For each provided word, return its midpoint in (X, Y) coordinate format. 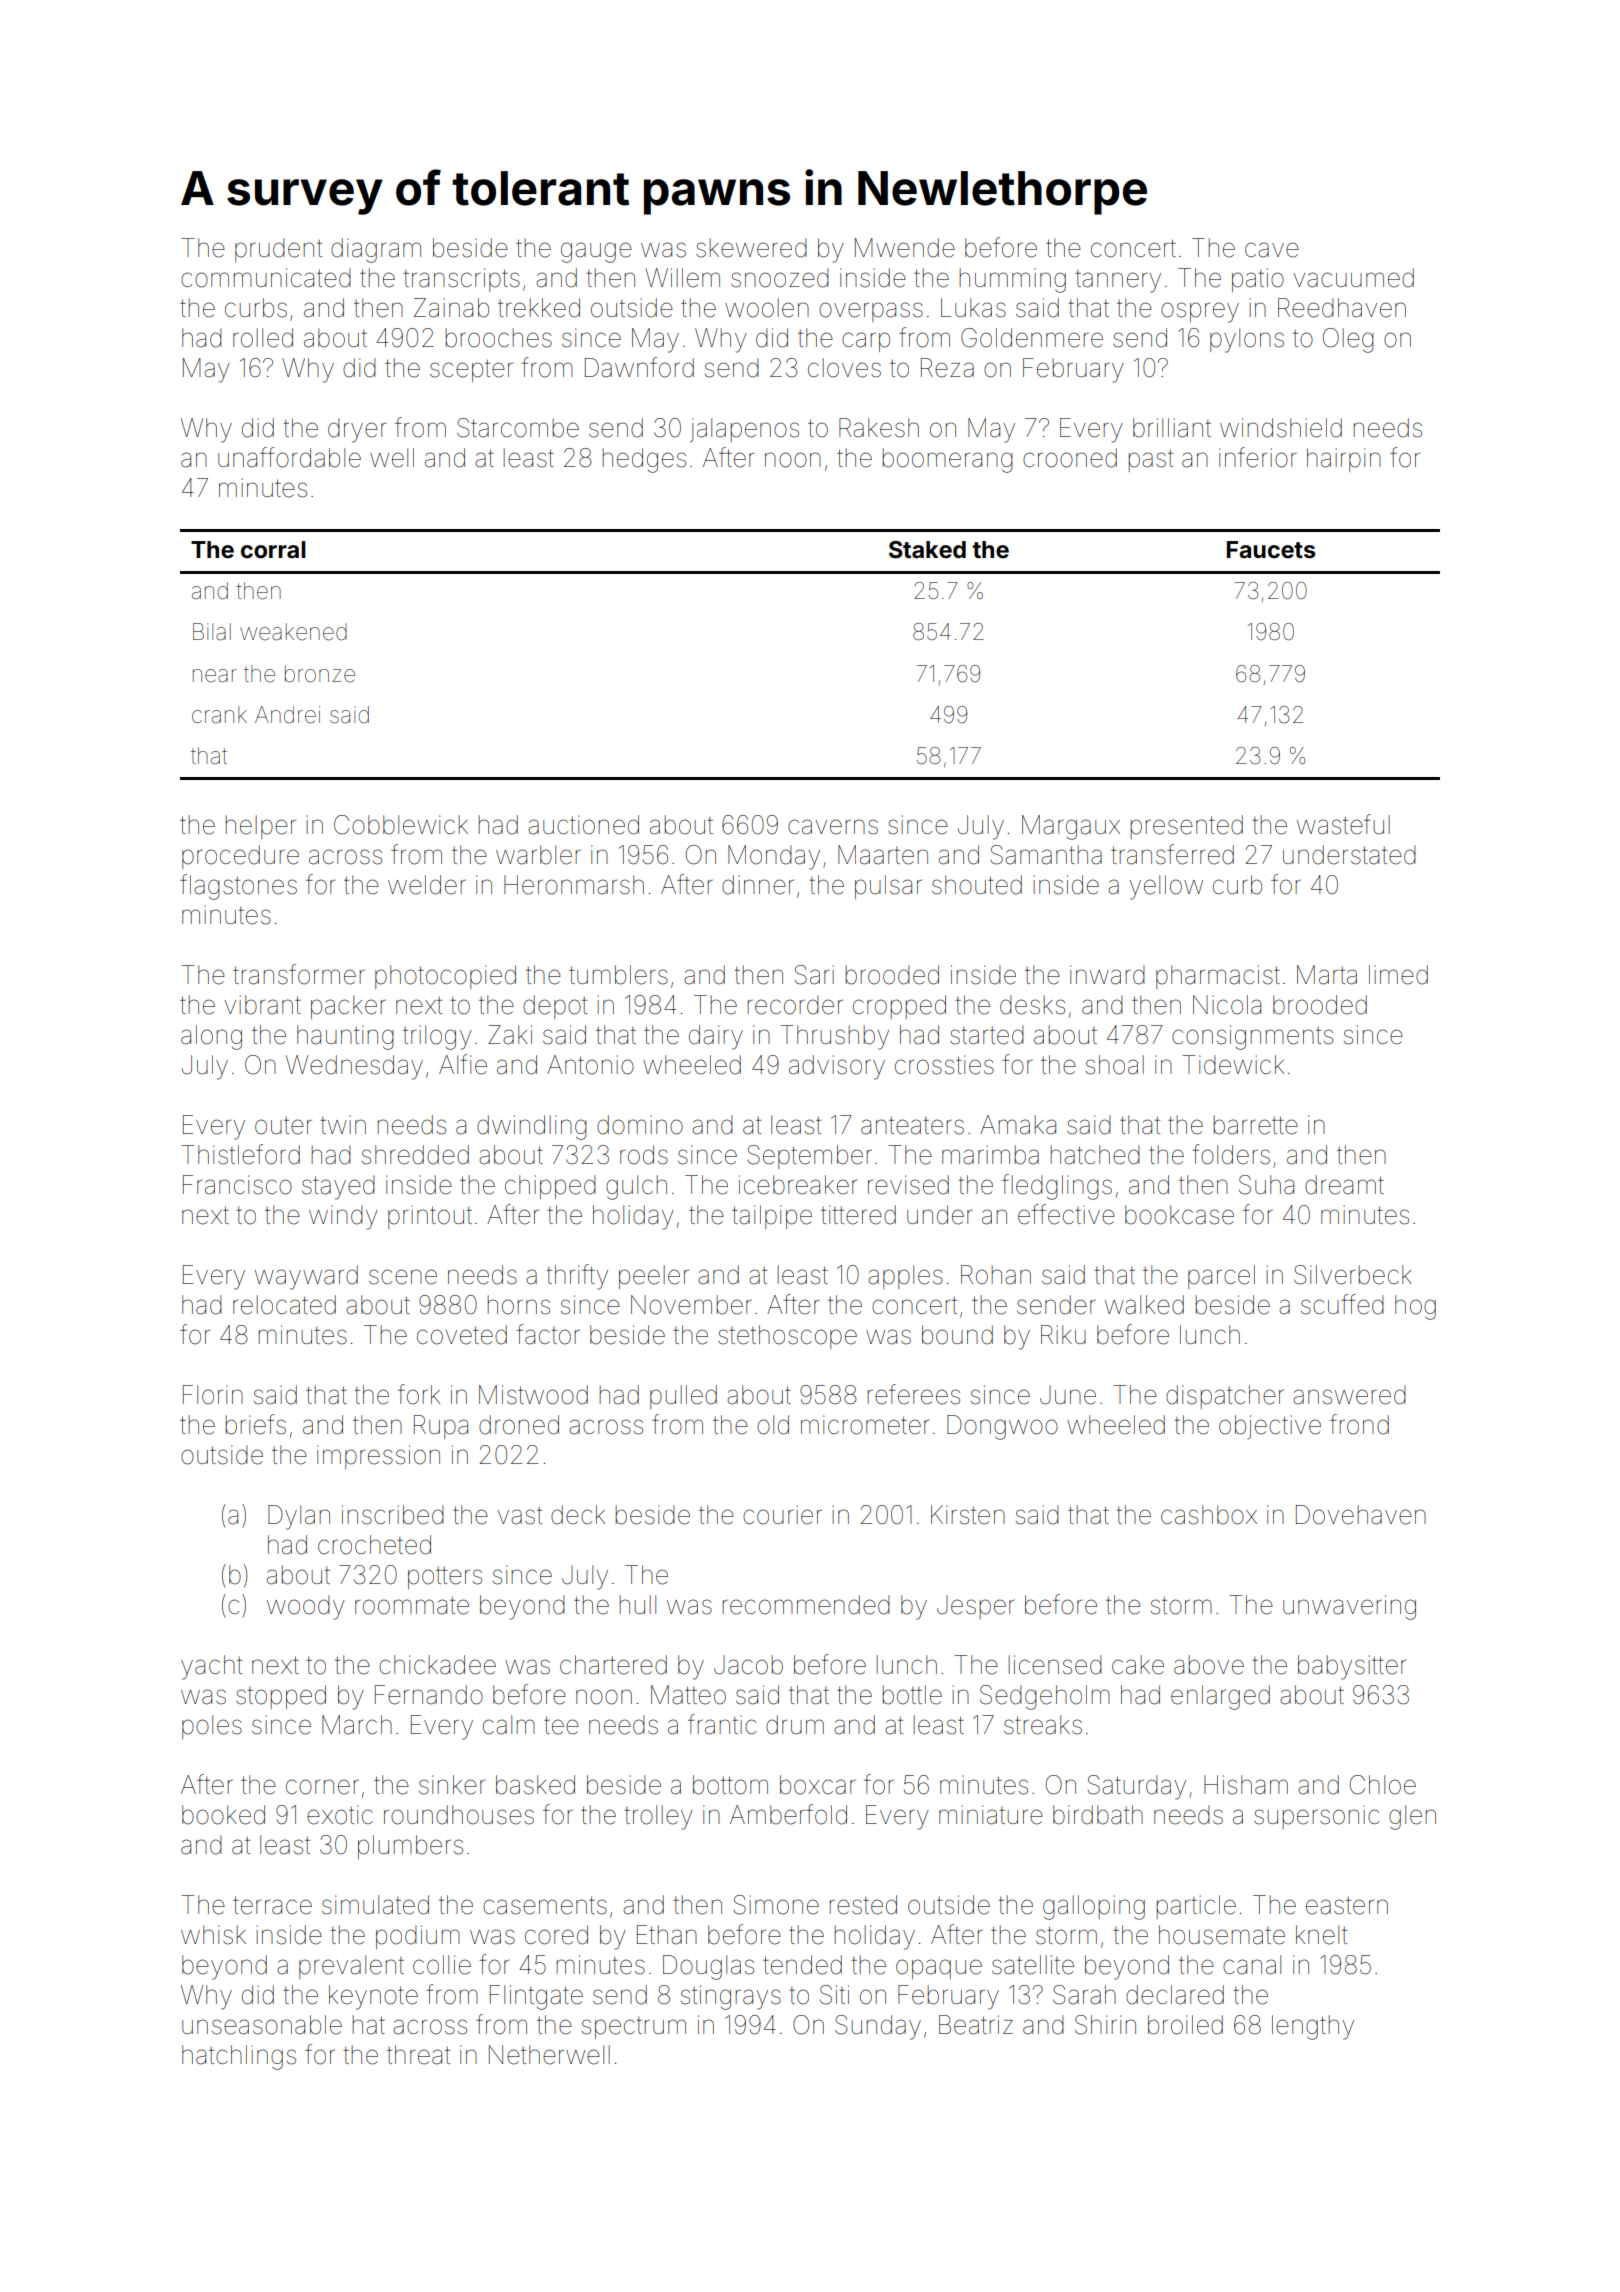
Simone (776, 1905)
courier (782, 1515)
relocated (284, 1305)
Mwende (905, 248)
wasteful (1343, 824)
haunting (345, 1037)
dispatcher (1225, 1397)
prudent (278, 250)
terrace (272, 1905)
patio (1258, 280)
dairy (716, 1037)
